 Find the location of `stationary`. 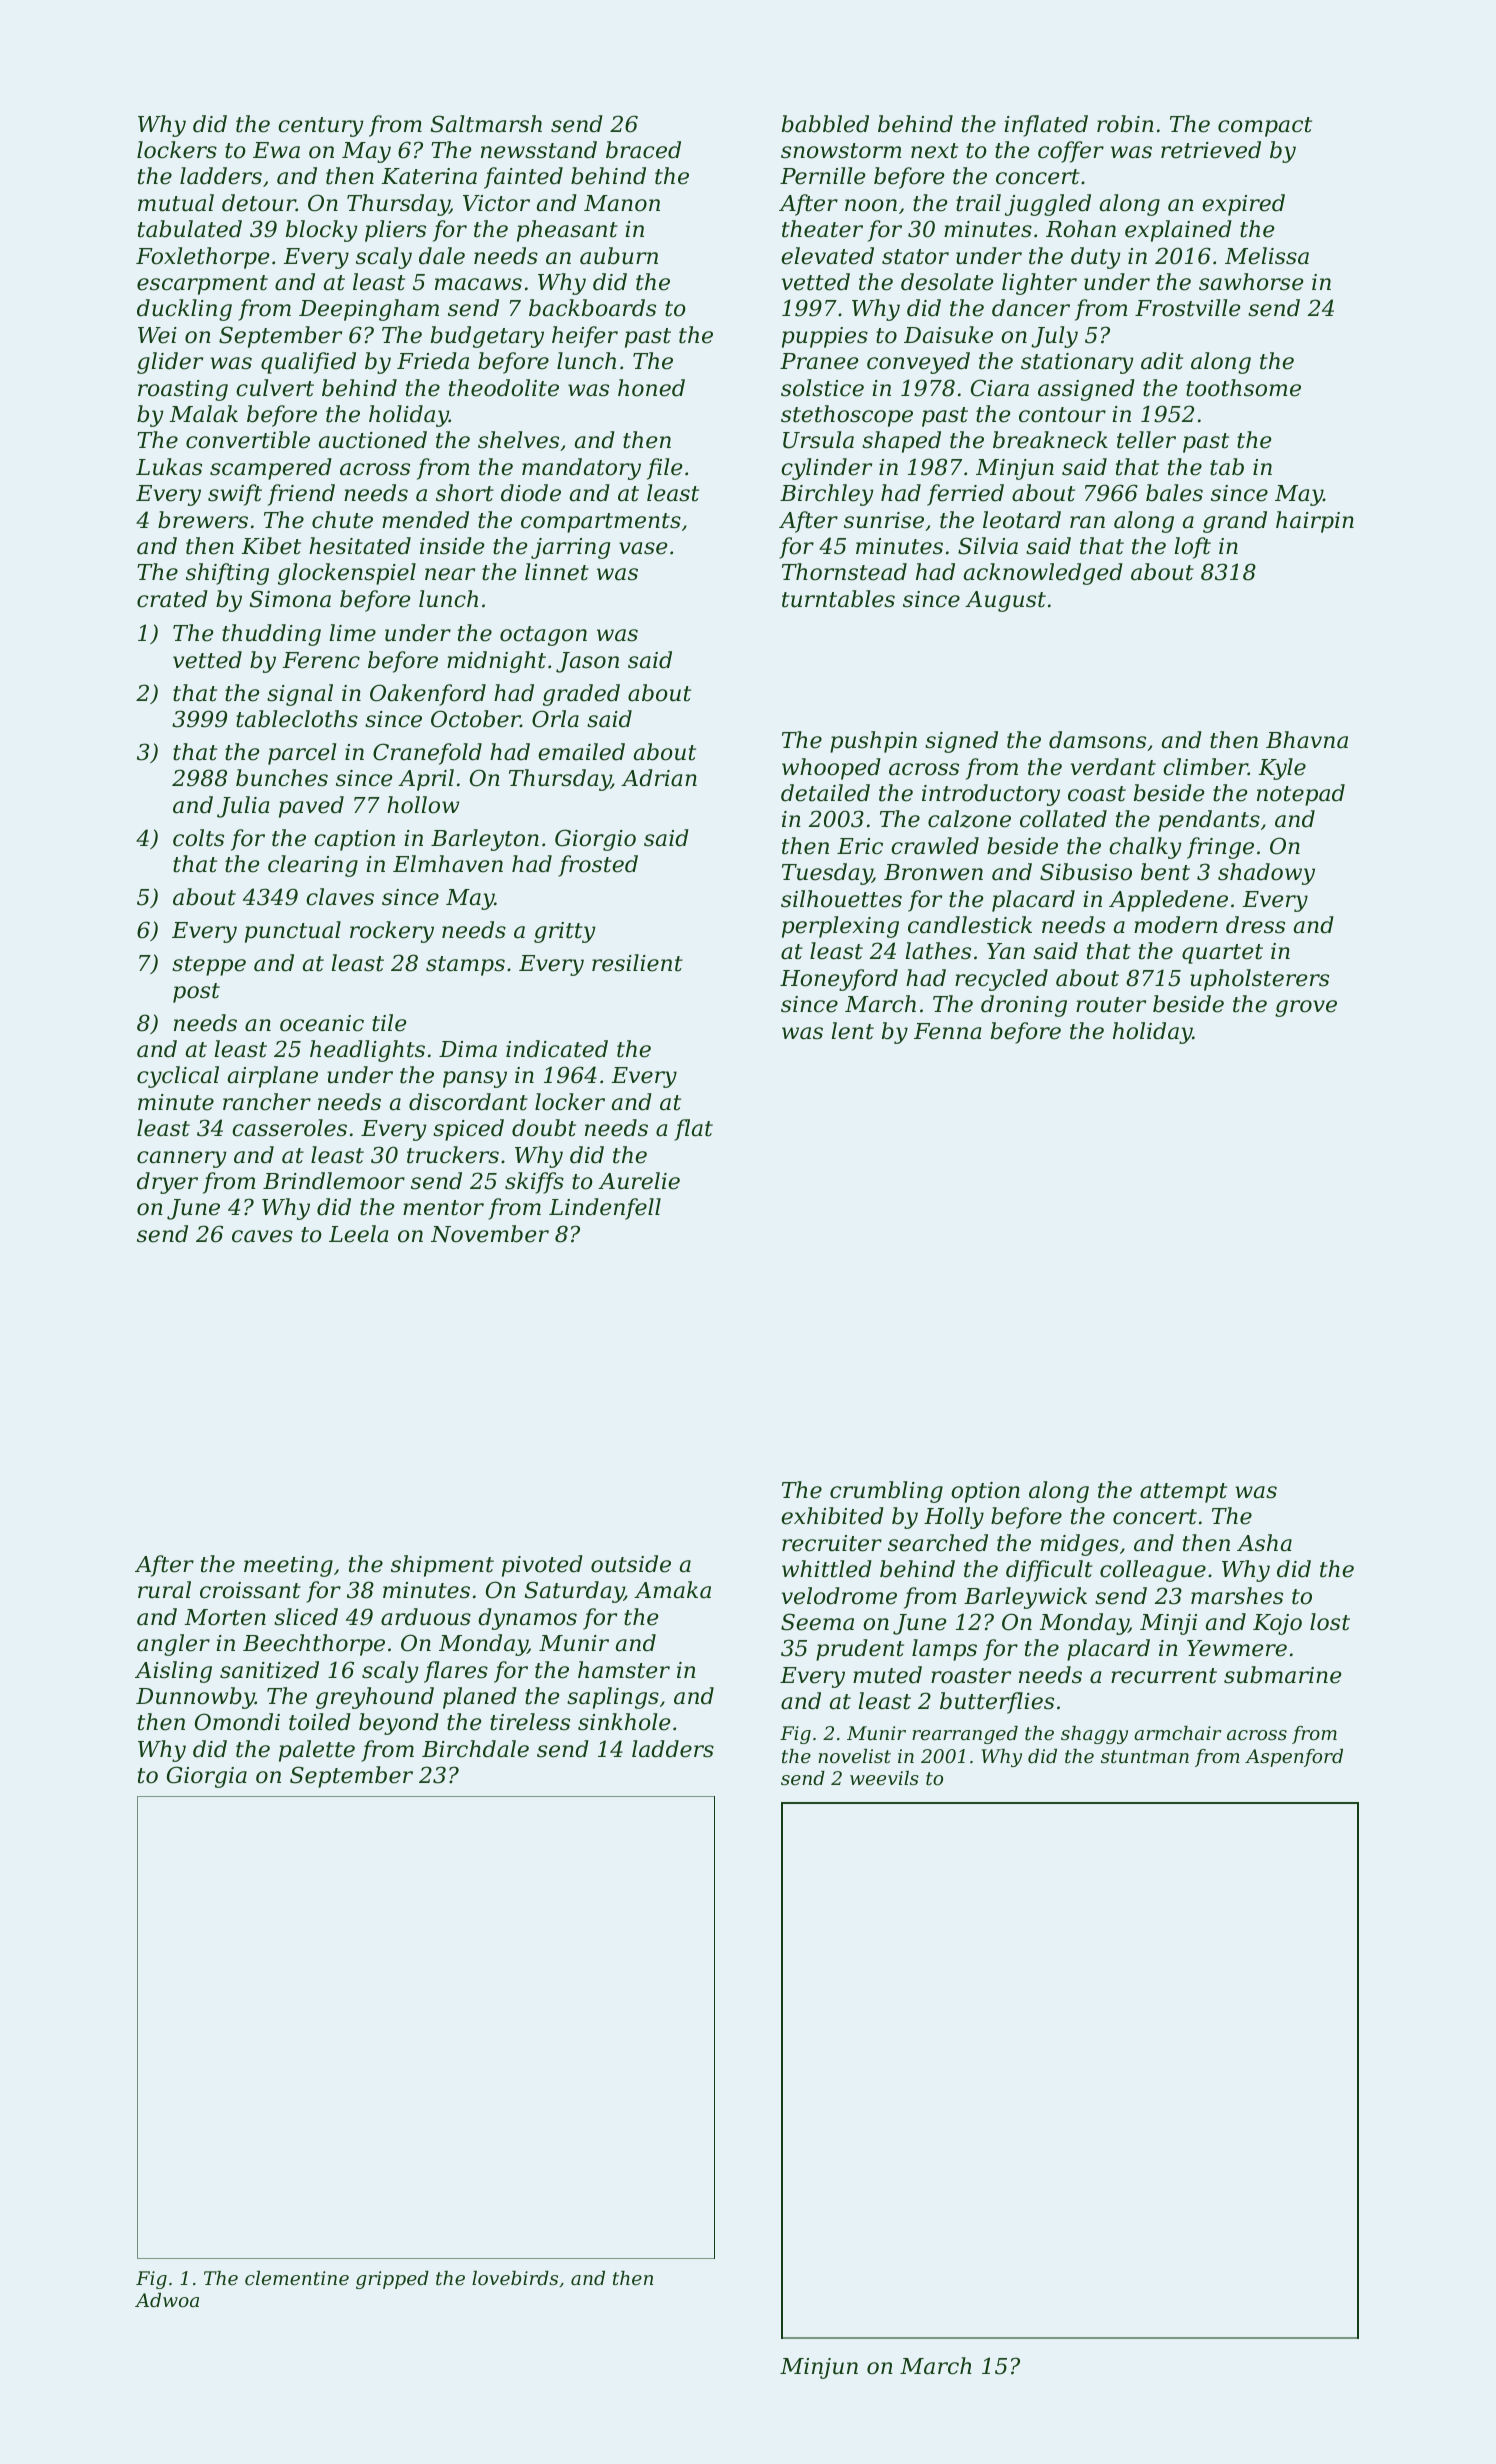

stationary is located at coordinates (1077, 363).
